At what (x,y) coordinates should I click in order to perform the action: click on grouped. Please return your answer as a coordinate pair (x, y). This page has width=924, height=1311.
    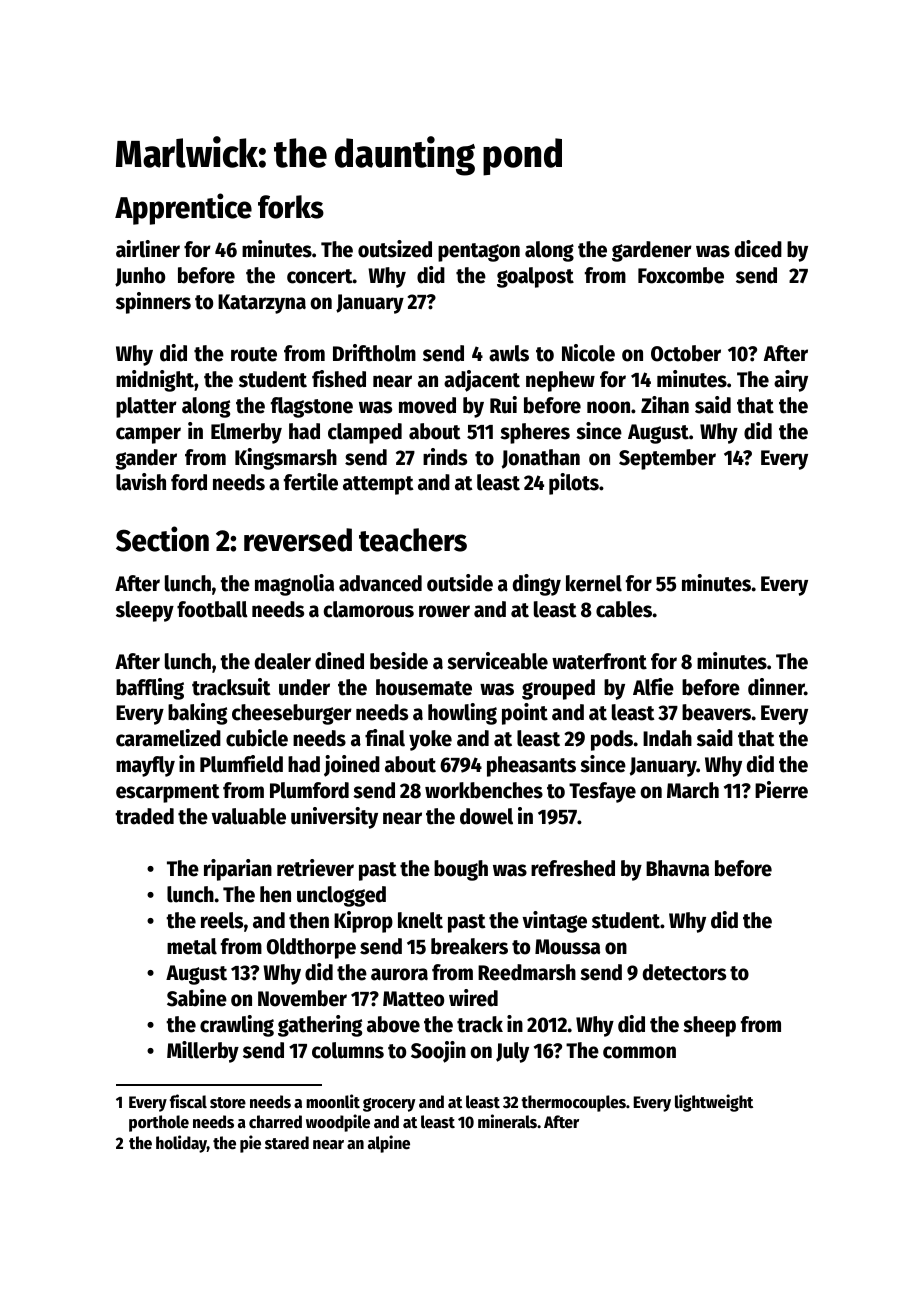
    Looking at the image, I should click on (558, 689).
